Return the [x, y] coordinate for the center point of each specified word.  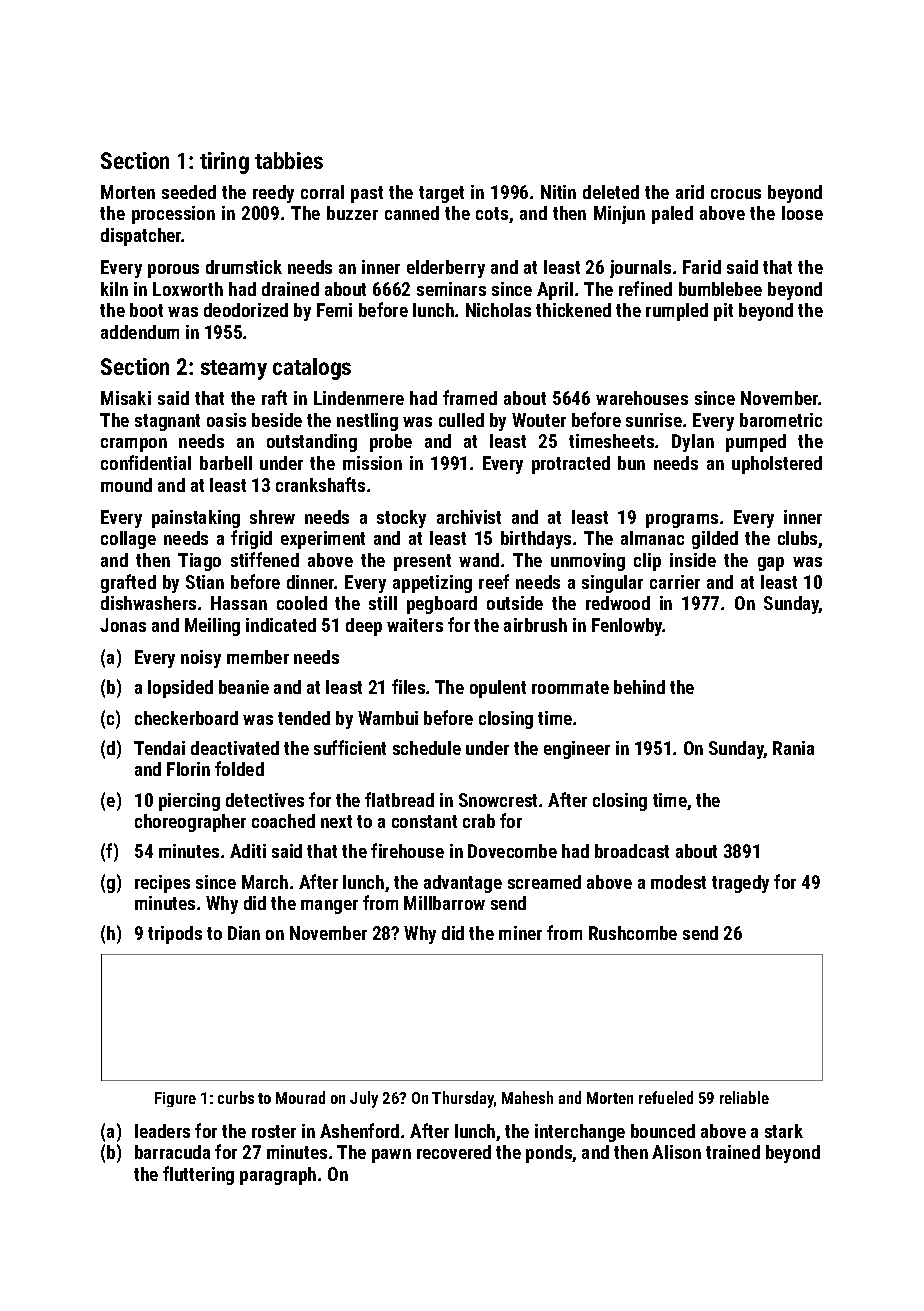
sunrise [654, 420]
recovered [454, 1152]
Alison [676, 1152]
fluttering [198, 1175]
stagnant [167, 422]
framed [470, 397]
